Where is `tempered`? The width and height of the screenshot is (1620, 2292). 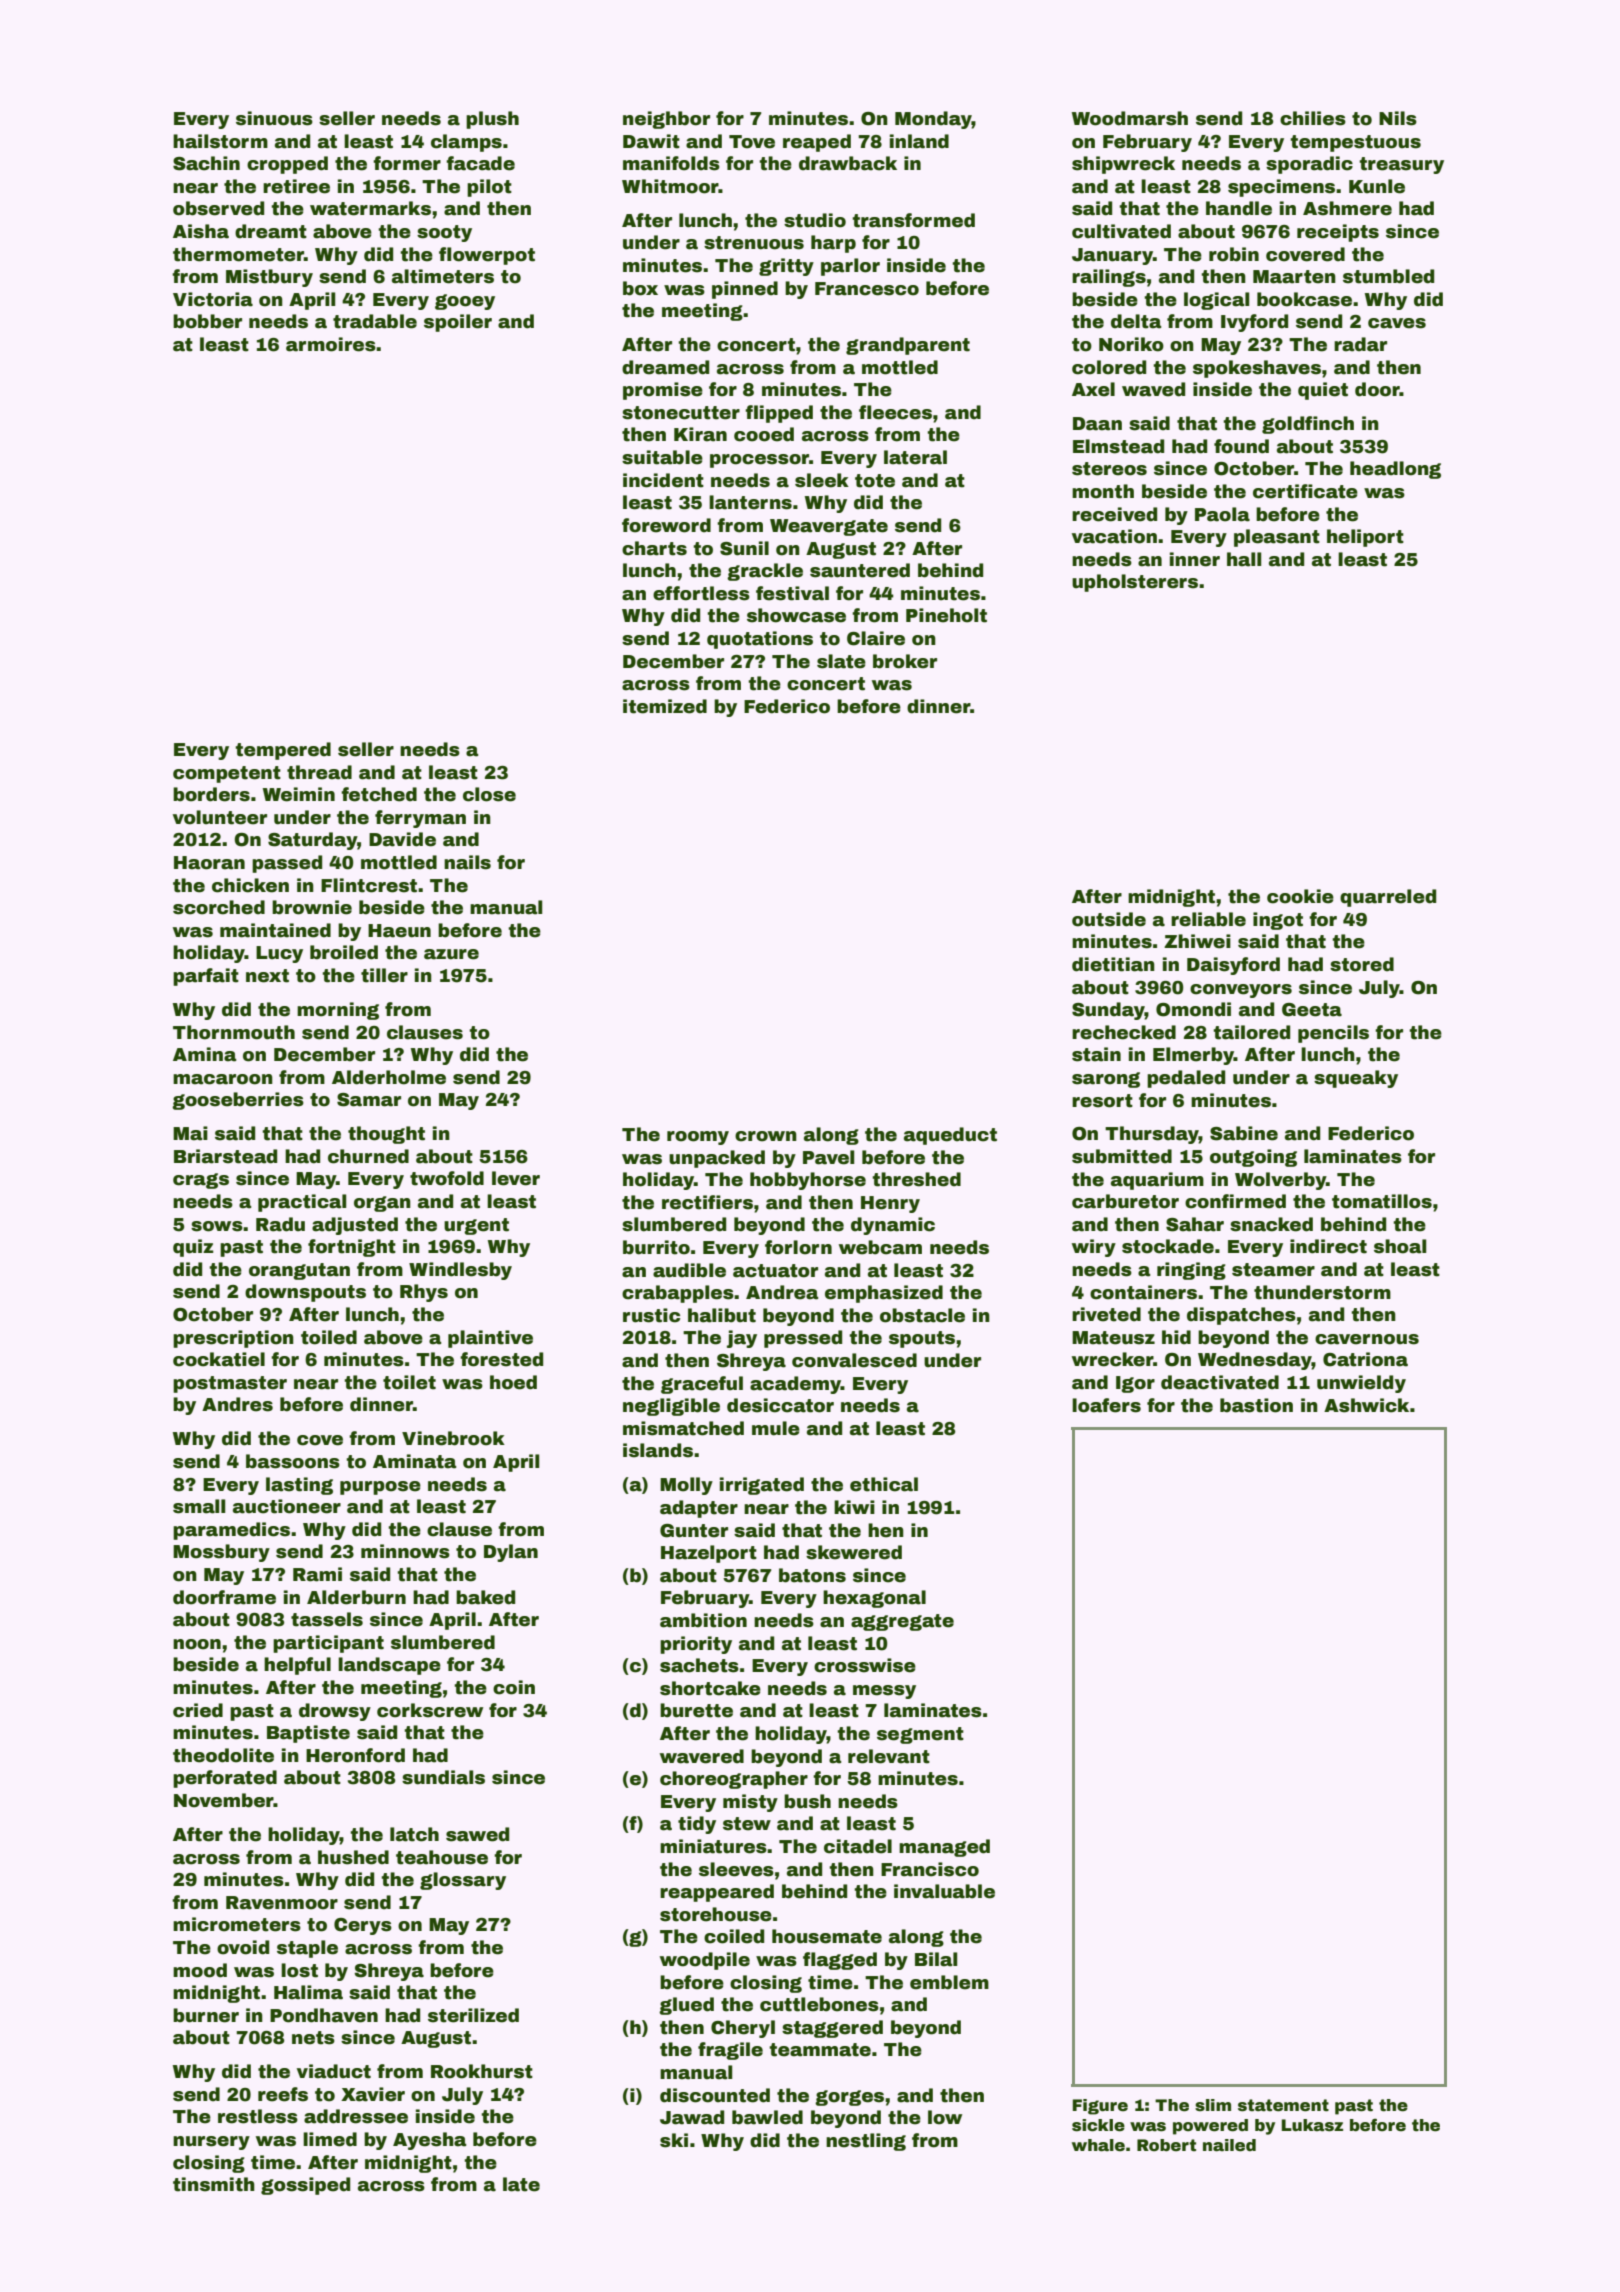
tempered is located at coordinates (283, 751).
